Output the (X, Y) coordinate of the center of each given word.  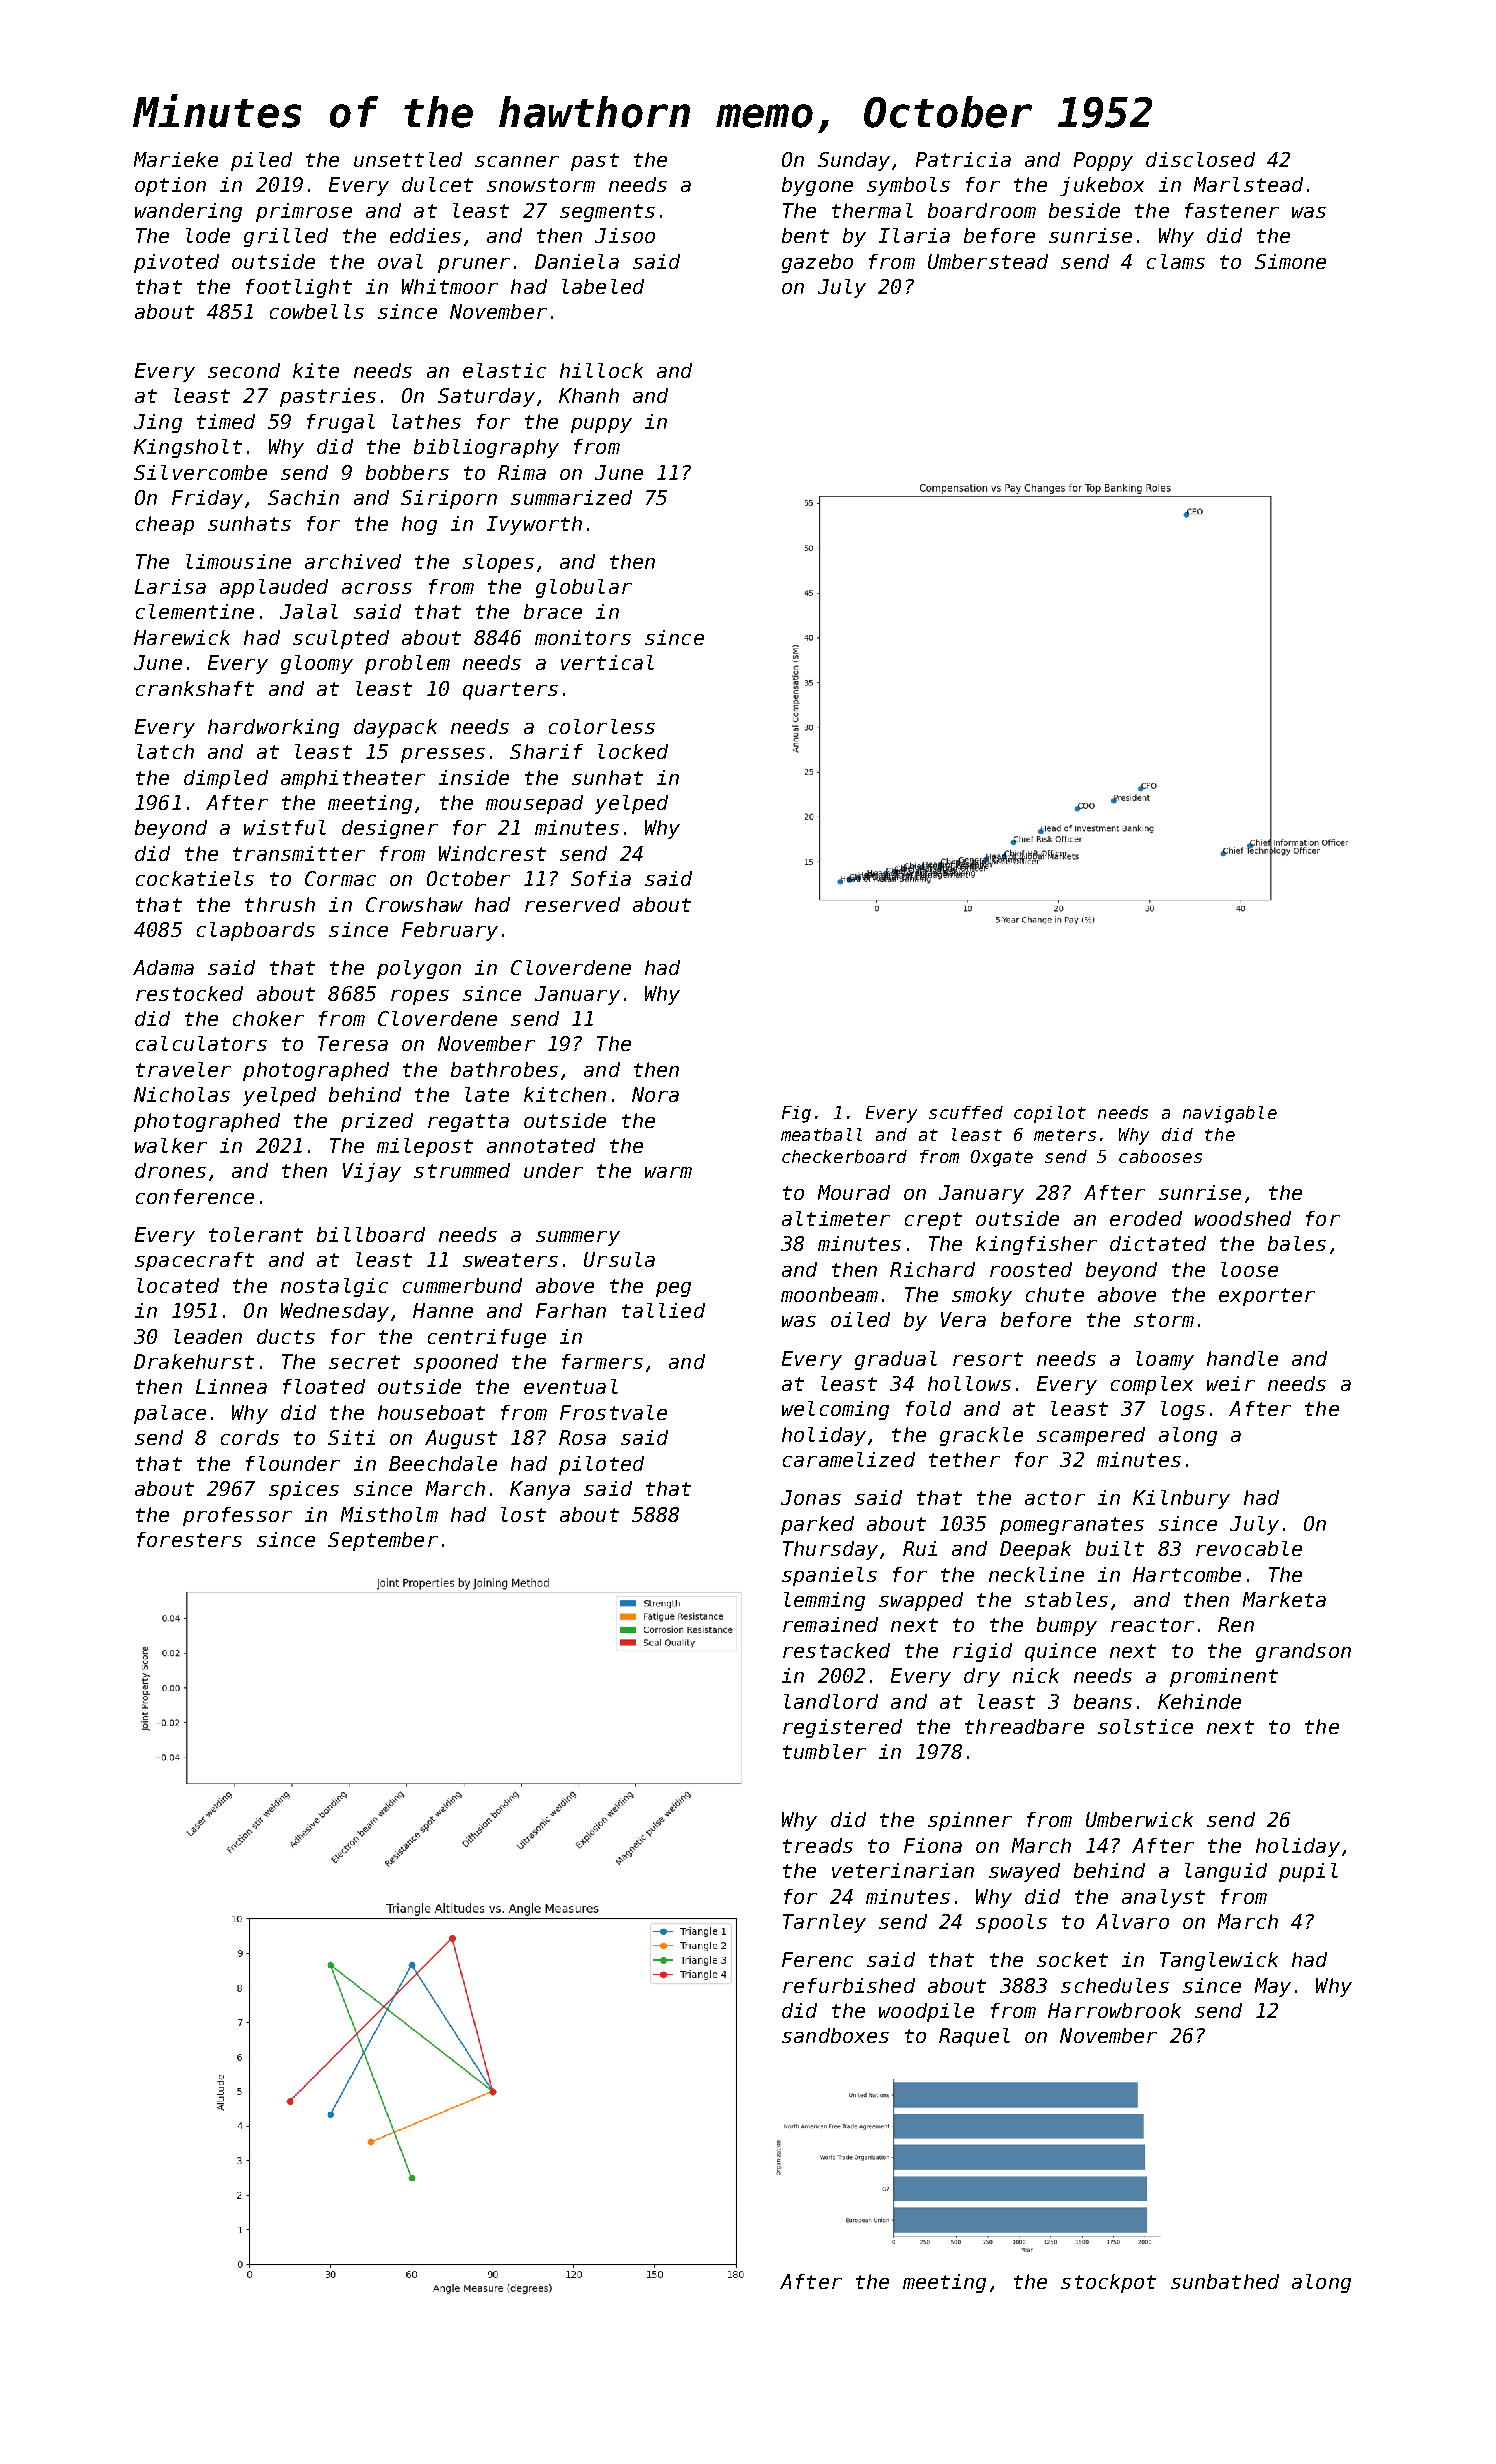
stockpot (1108, 2283)
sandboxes (835, 2035)
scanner (517, 161)
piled (261, 161)
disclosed (1200, 159)
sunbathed (1225, 2281)
